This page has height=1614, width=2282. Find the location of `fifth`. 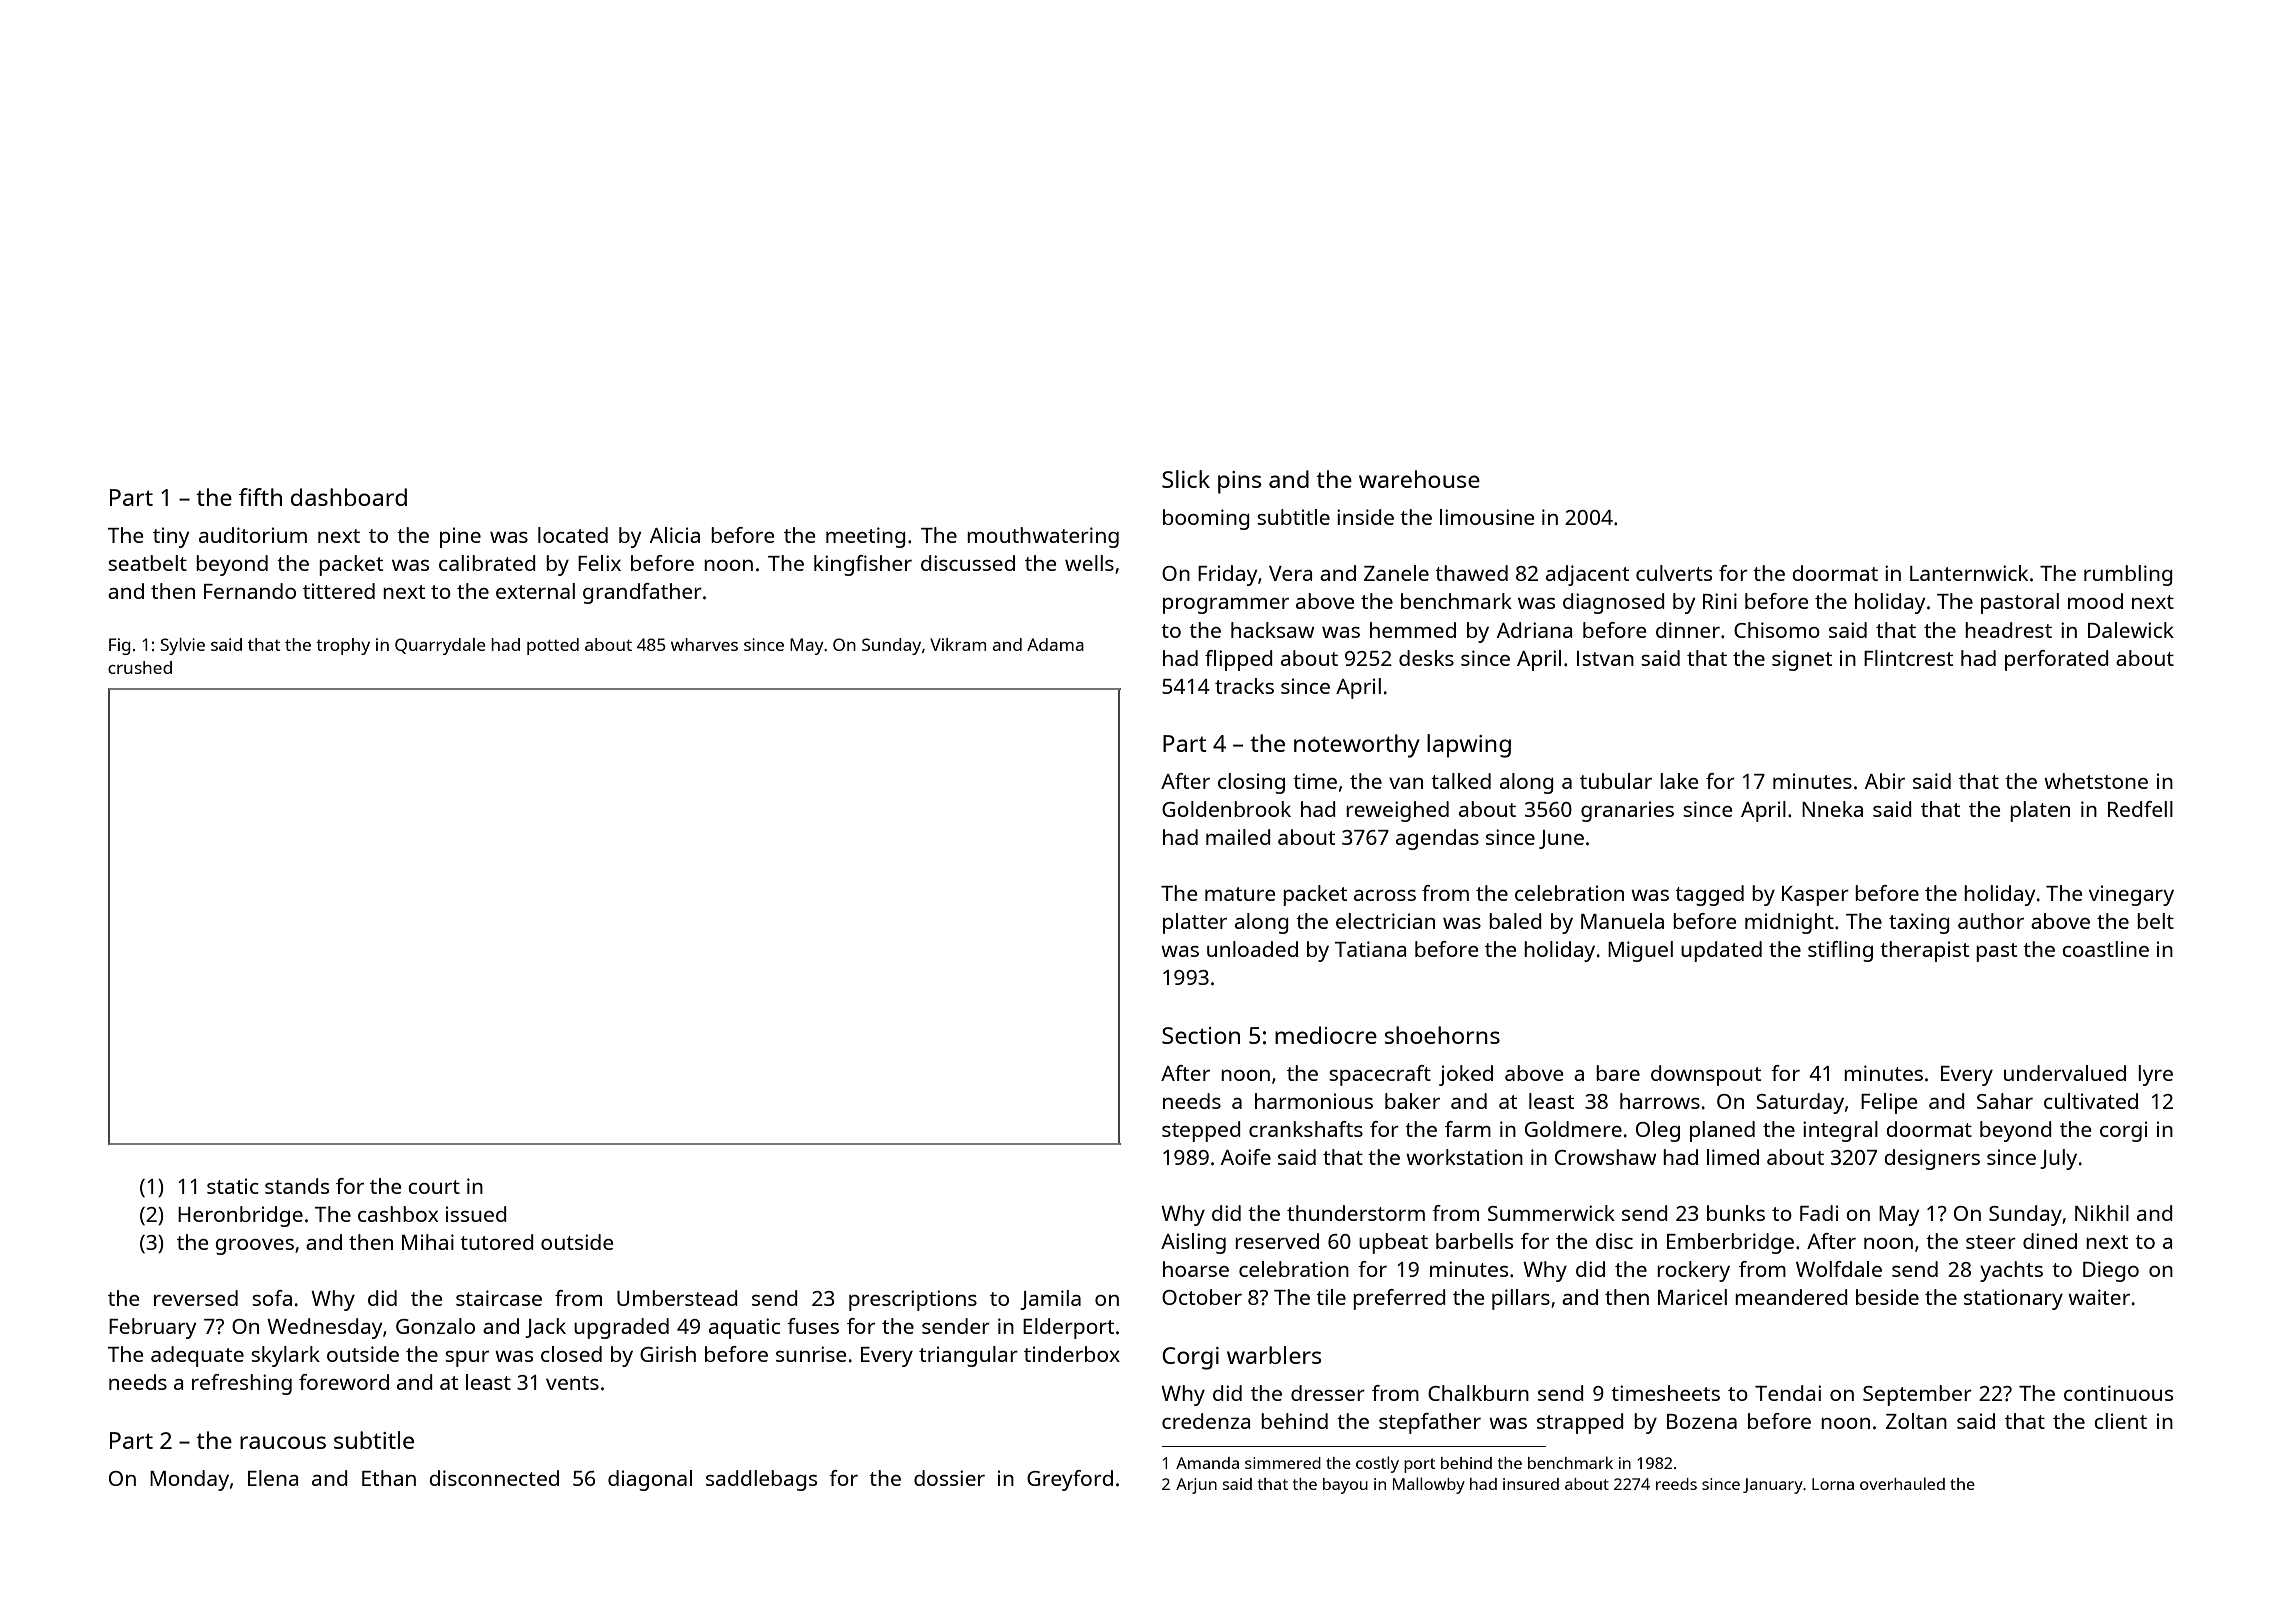

fifth is located at coordinates (260, 497).
